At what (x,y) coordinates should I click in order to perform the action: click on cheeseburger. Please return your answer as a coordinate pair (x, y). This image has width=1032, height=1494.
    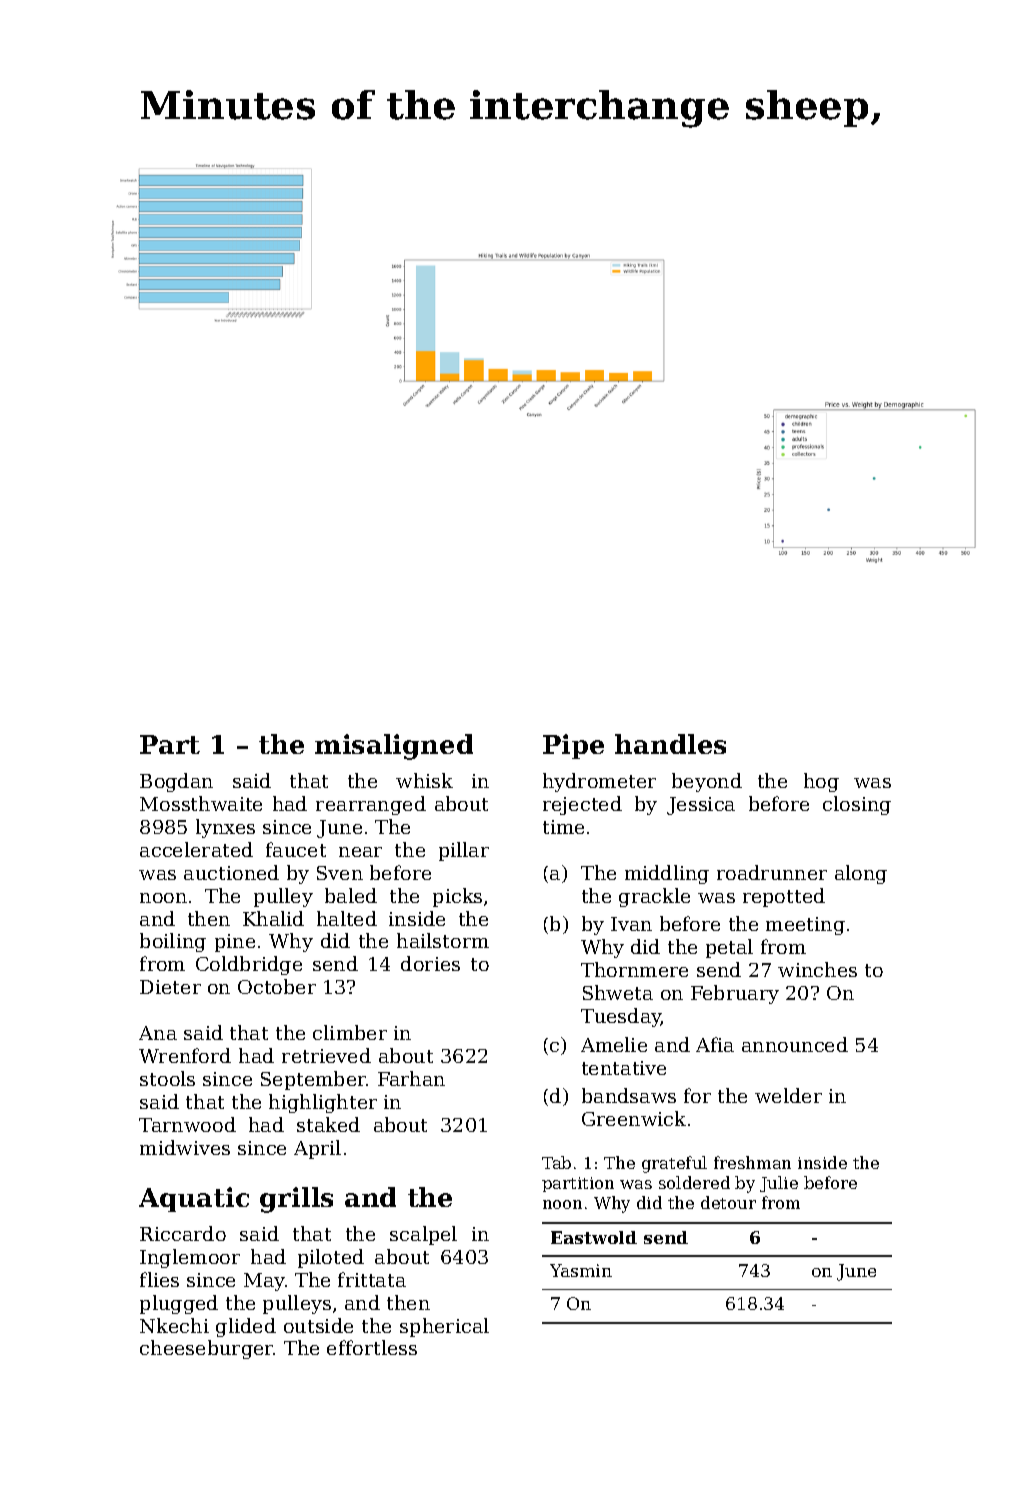
    Looking at the image, I should click on (207, 1349).
